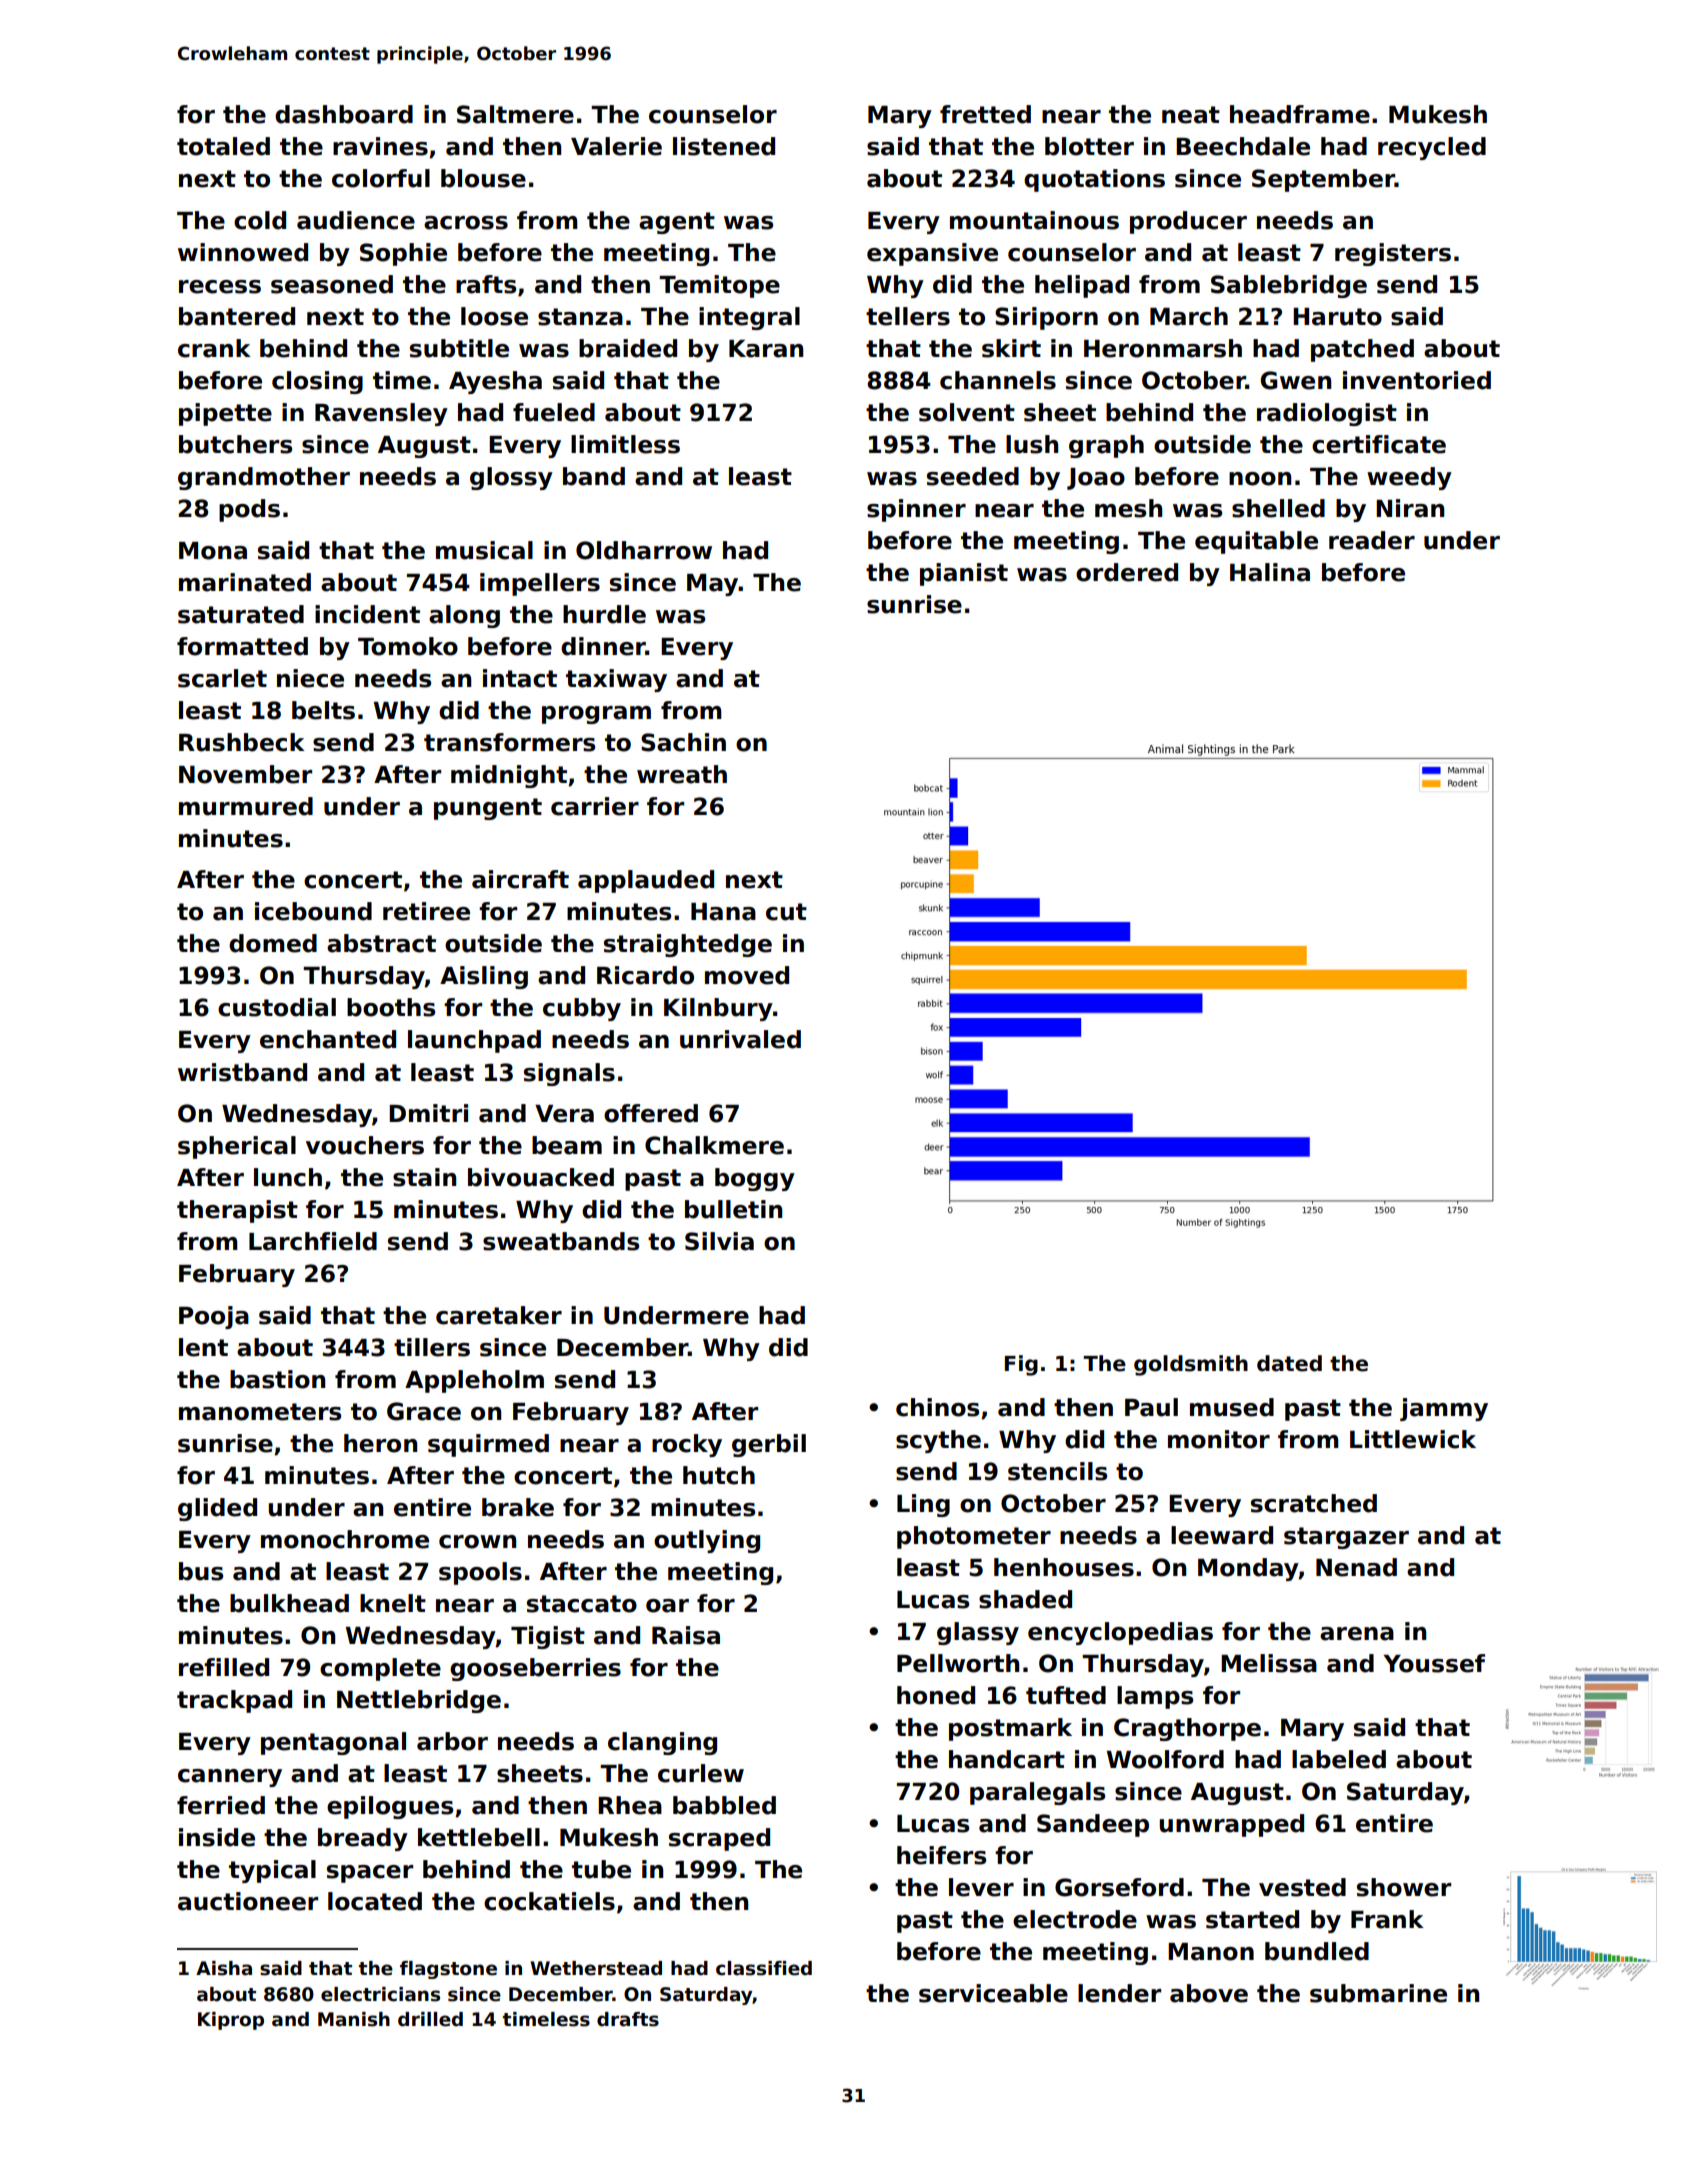  Describe the element at coordinates (677, 223) in the screenshot. I see `agent` at that location.
